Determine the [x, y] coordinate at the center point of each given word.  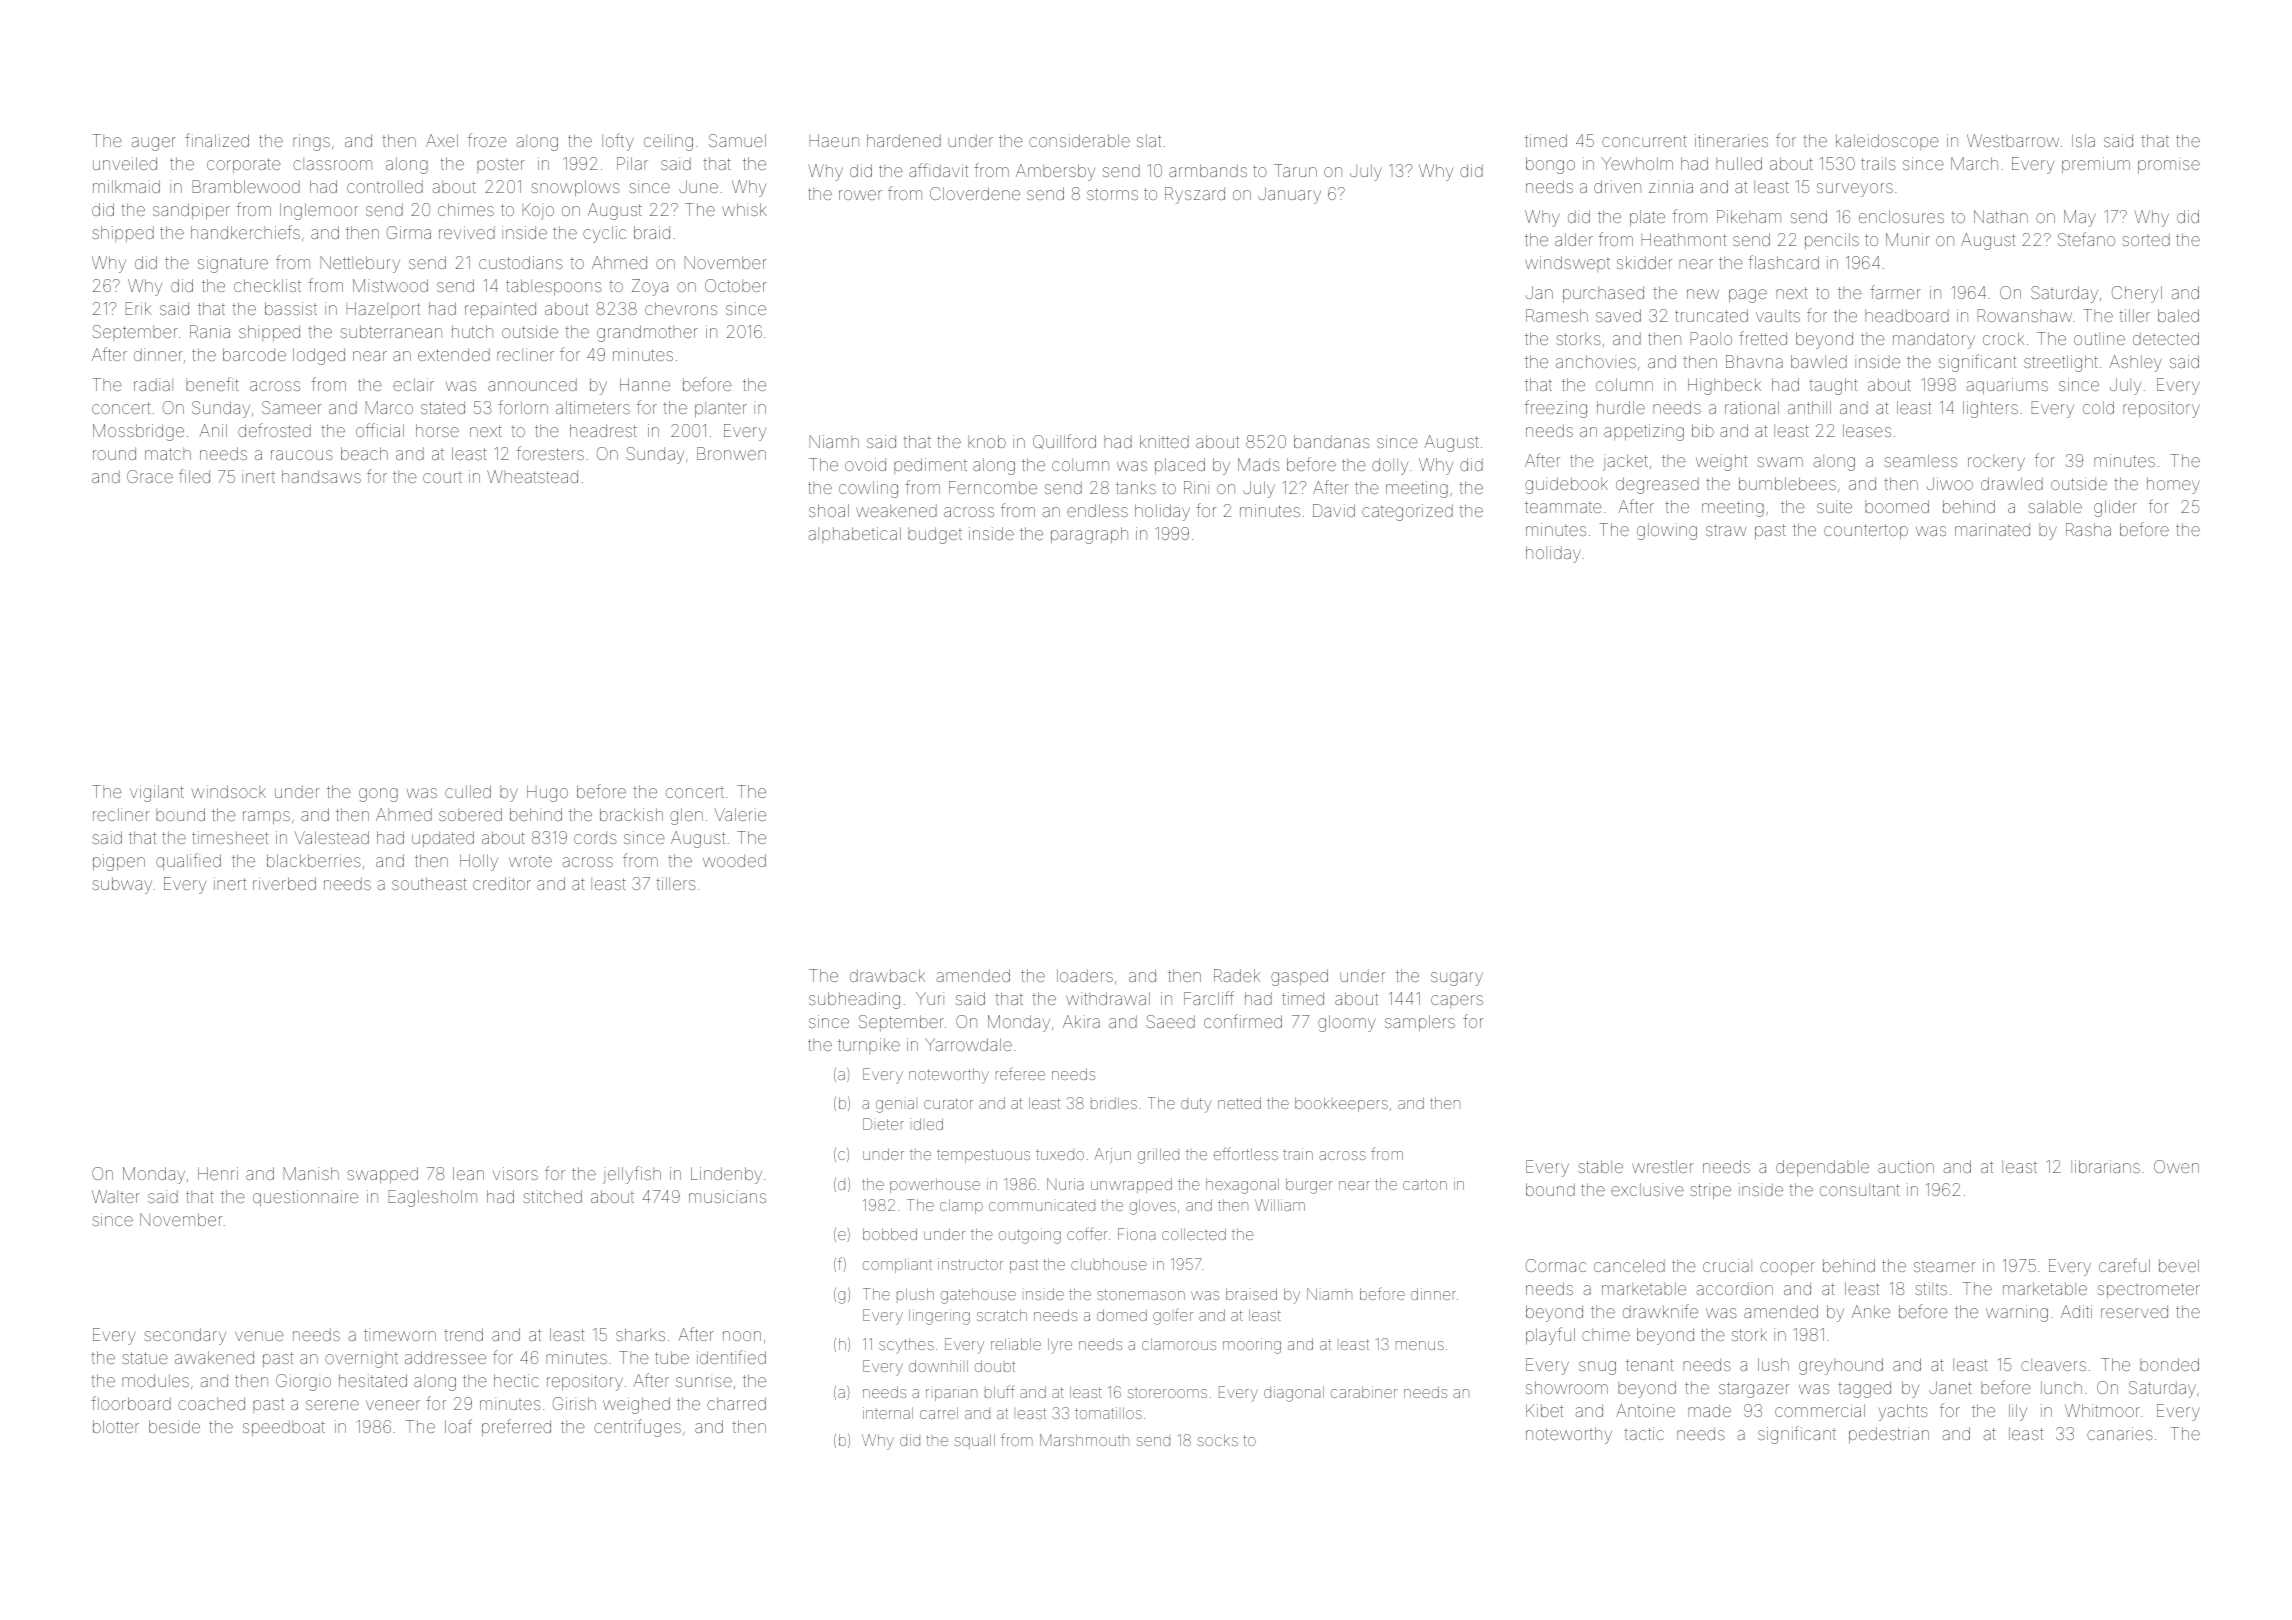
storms [1112, 194]
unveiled [125, 163]
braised [1251, 1294]
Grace [150, 476]
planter [721, 409]
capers [1457, 1001]
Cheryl [2137, 294]
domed [1122, 1315]
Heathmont [1684, 239]
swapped [382, 1175]
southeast [429, 883]
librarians [2105, 1166]
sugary [1457, 979]
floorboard [131, 1403]
